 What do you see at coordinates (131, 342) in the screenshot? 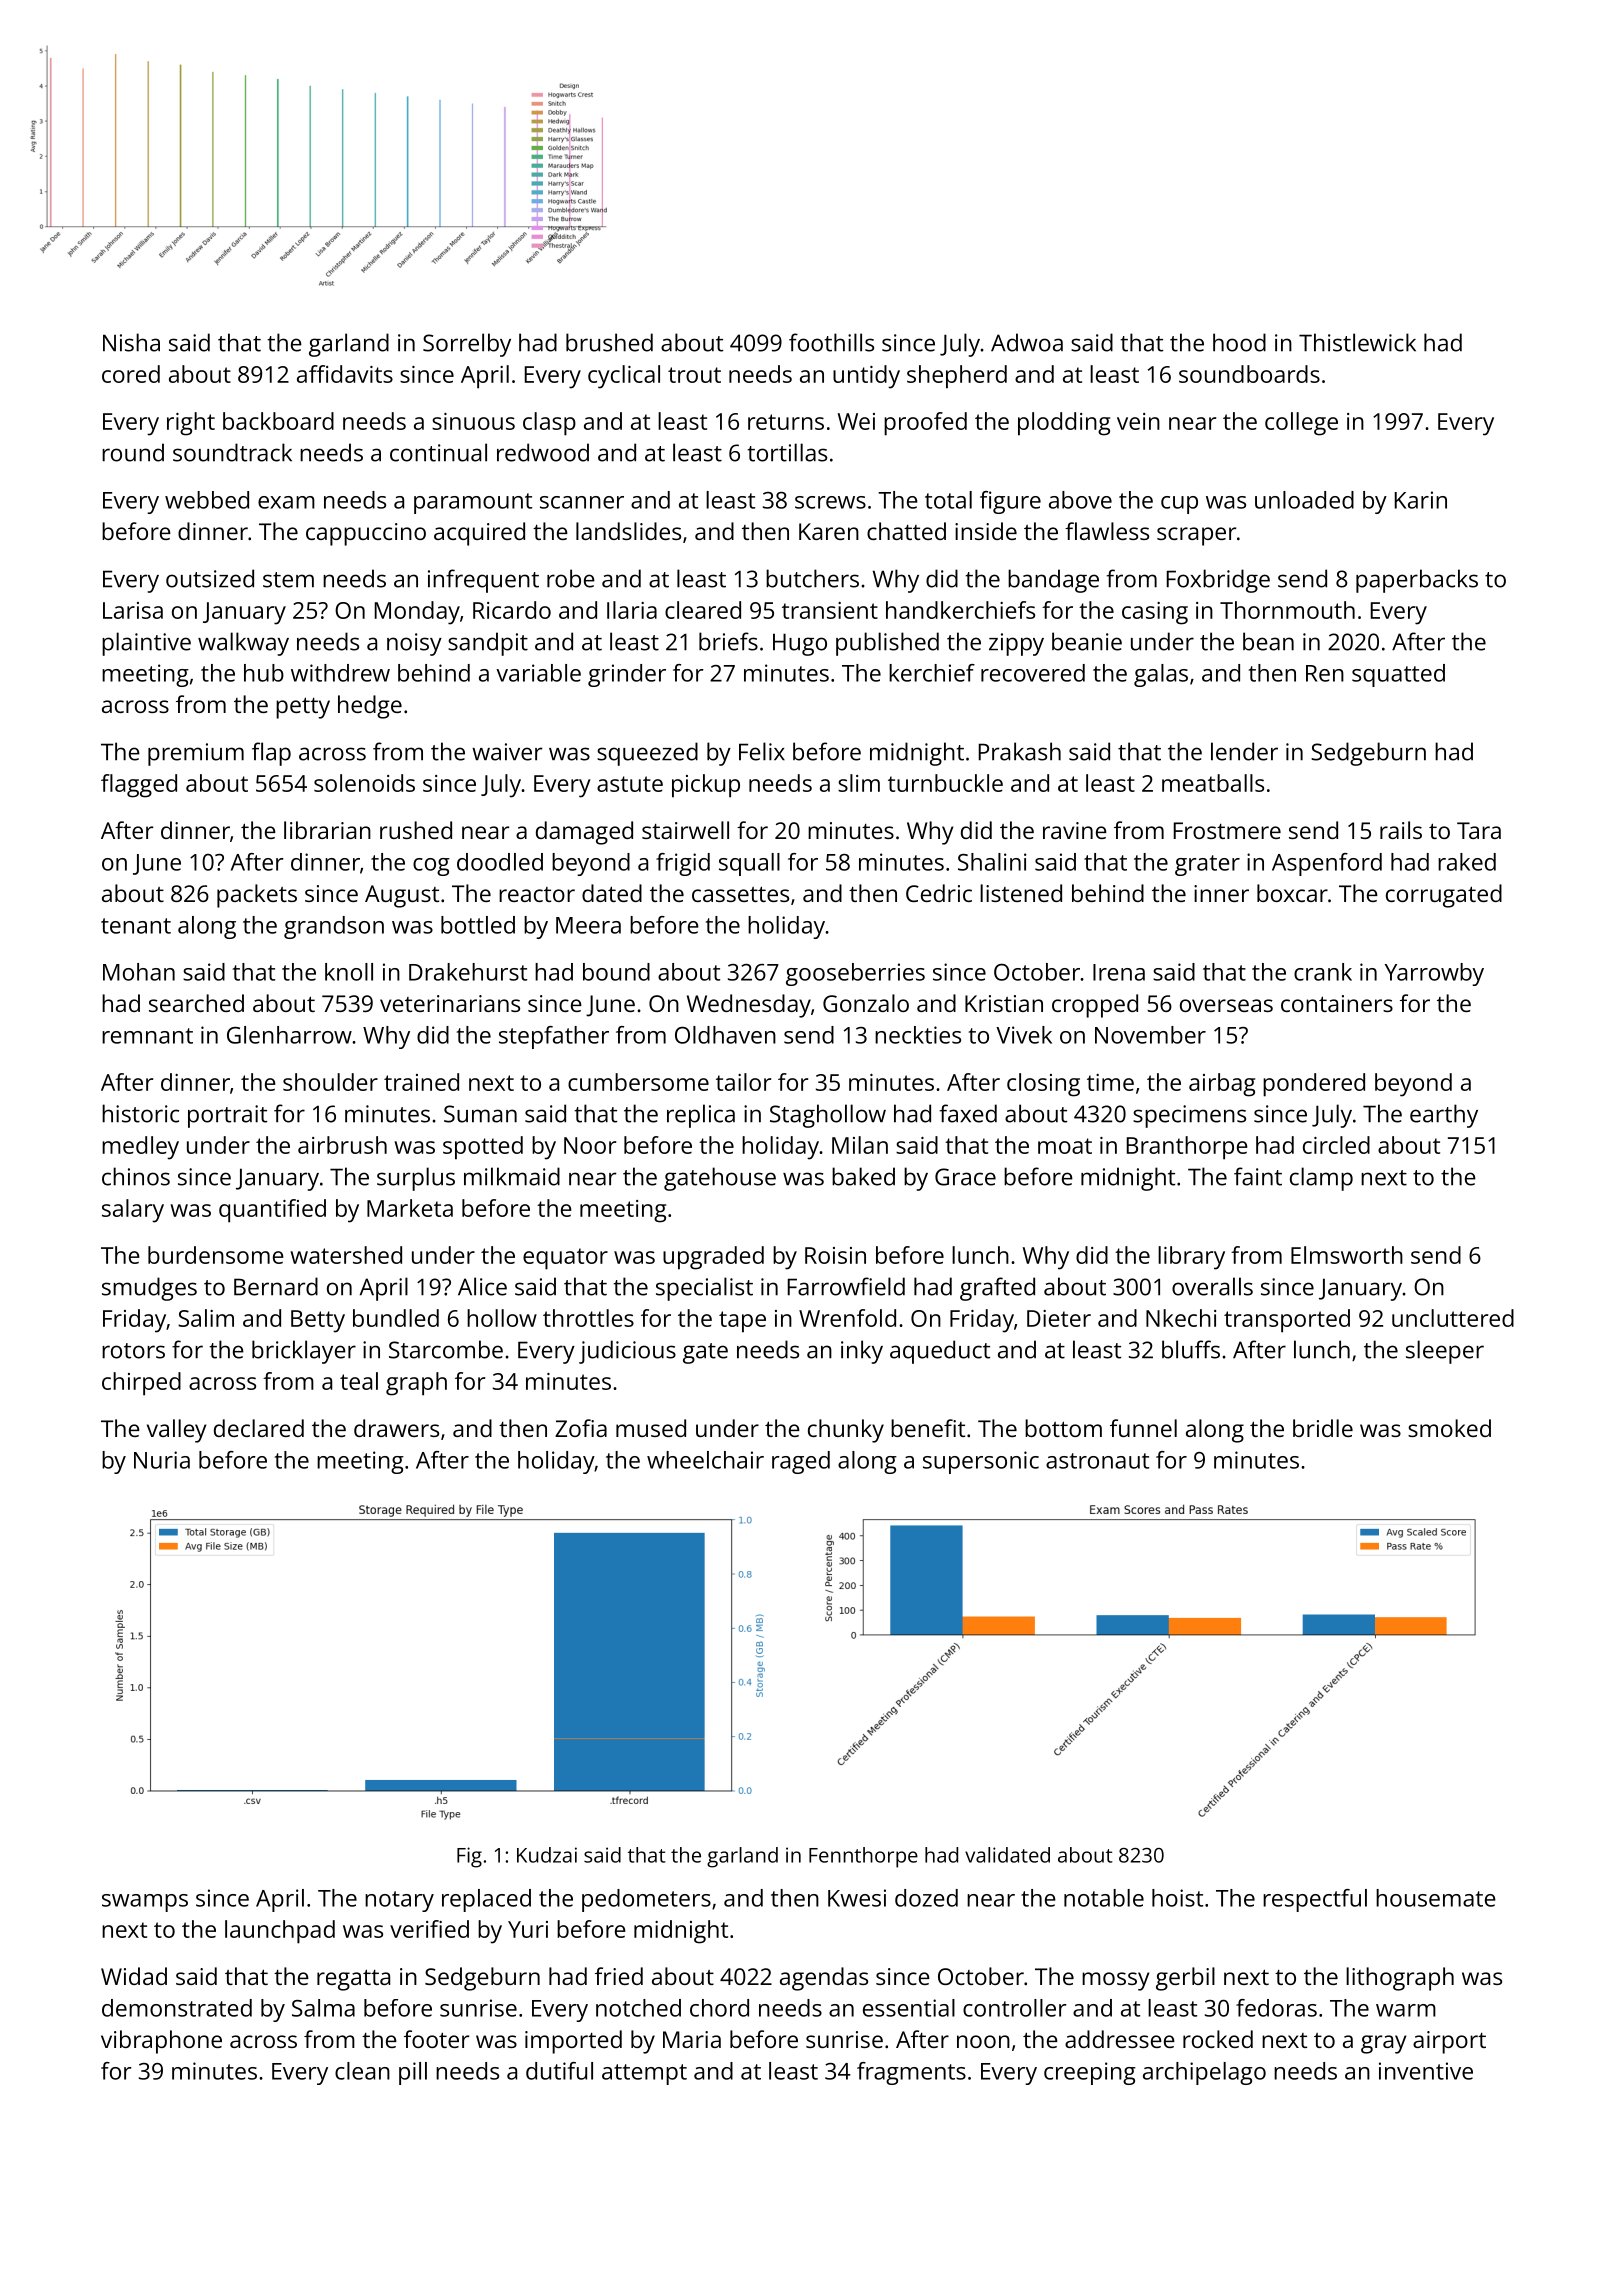
I see `Nisha` at bounding box center [131, 342].
